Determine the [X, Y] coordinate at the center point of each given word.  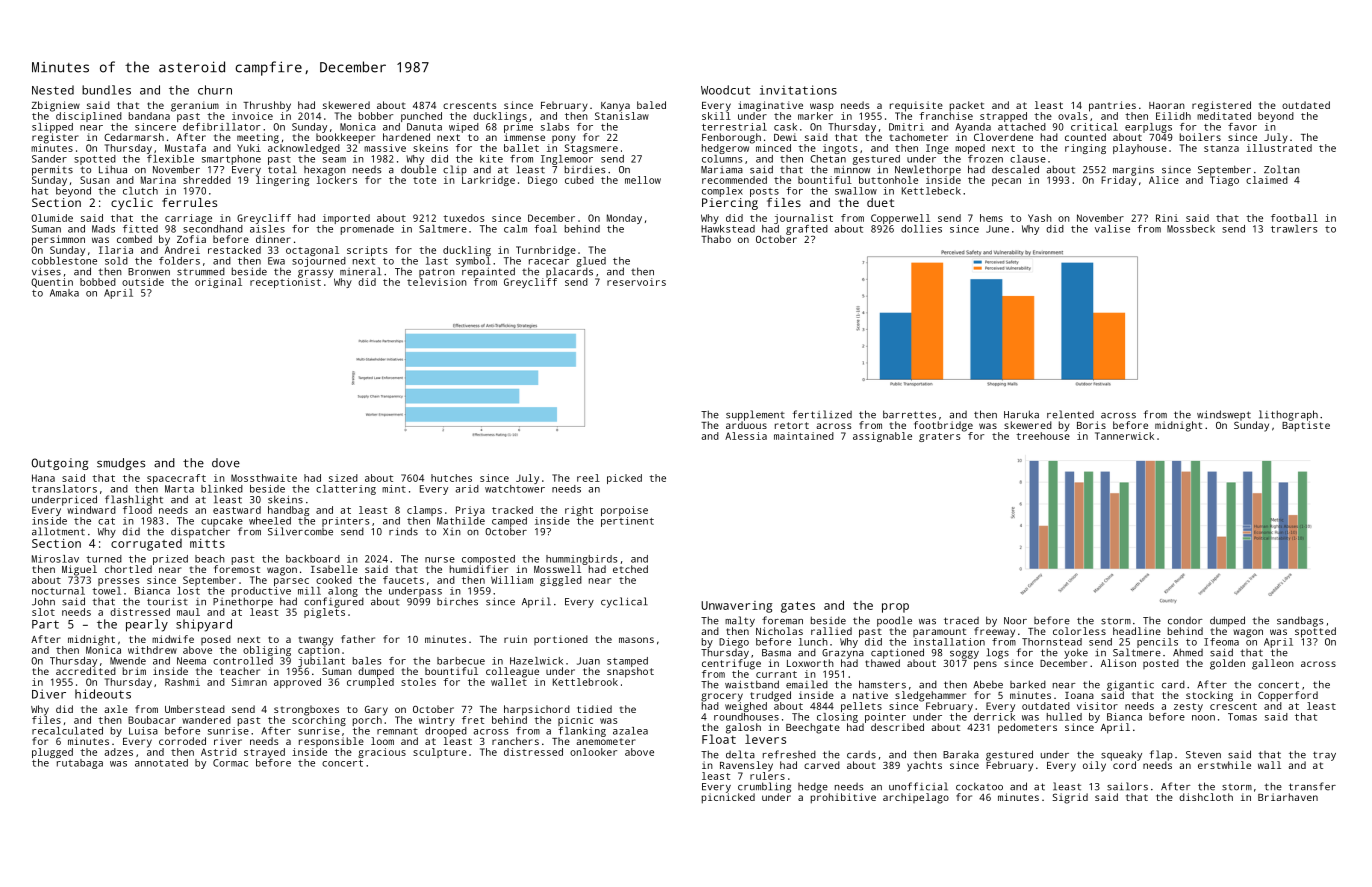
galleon [1273, 664]
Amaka [64, 293]
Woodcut [725, 90]
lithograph [1288, 415]
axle [116, 709]
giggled [561, 581]
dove [226, 463]
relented [1070, 414]
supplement [755, 415]
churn [215, 90]
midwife [173, 639]
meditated [1224, 116]
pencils [1157, 643]
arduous [746, 425]
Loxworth [810, 663]
